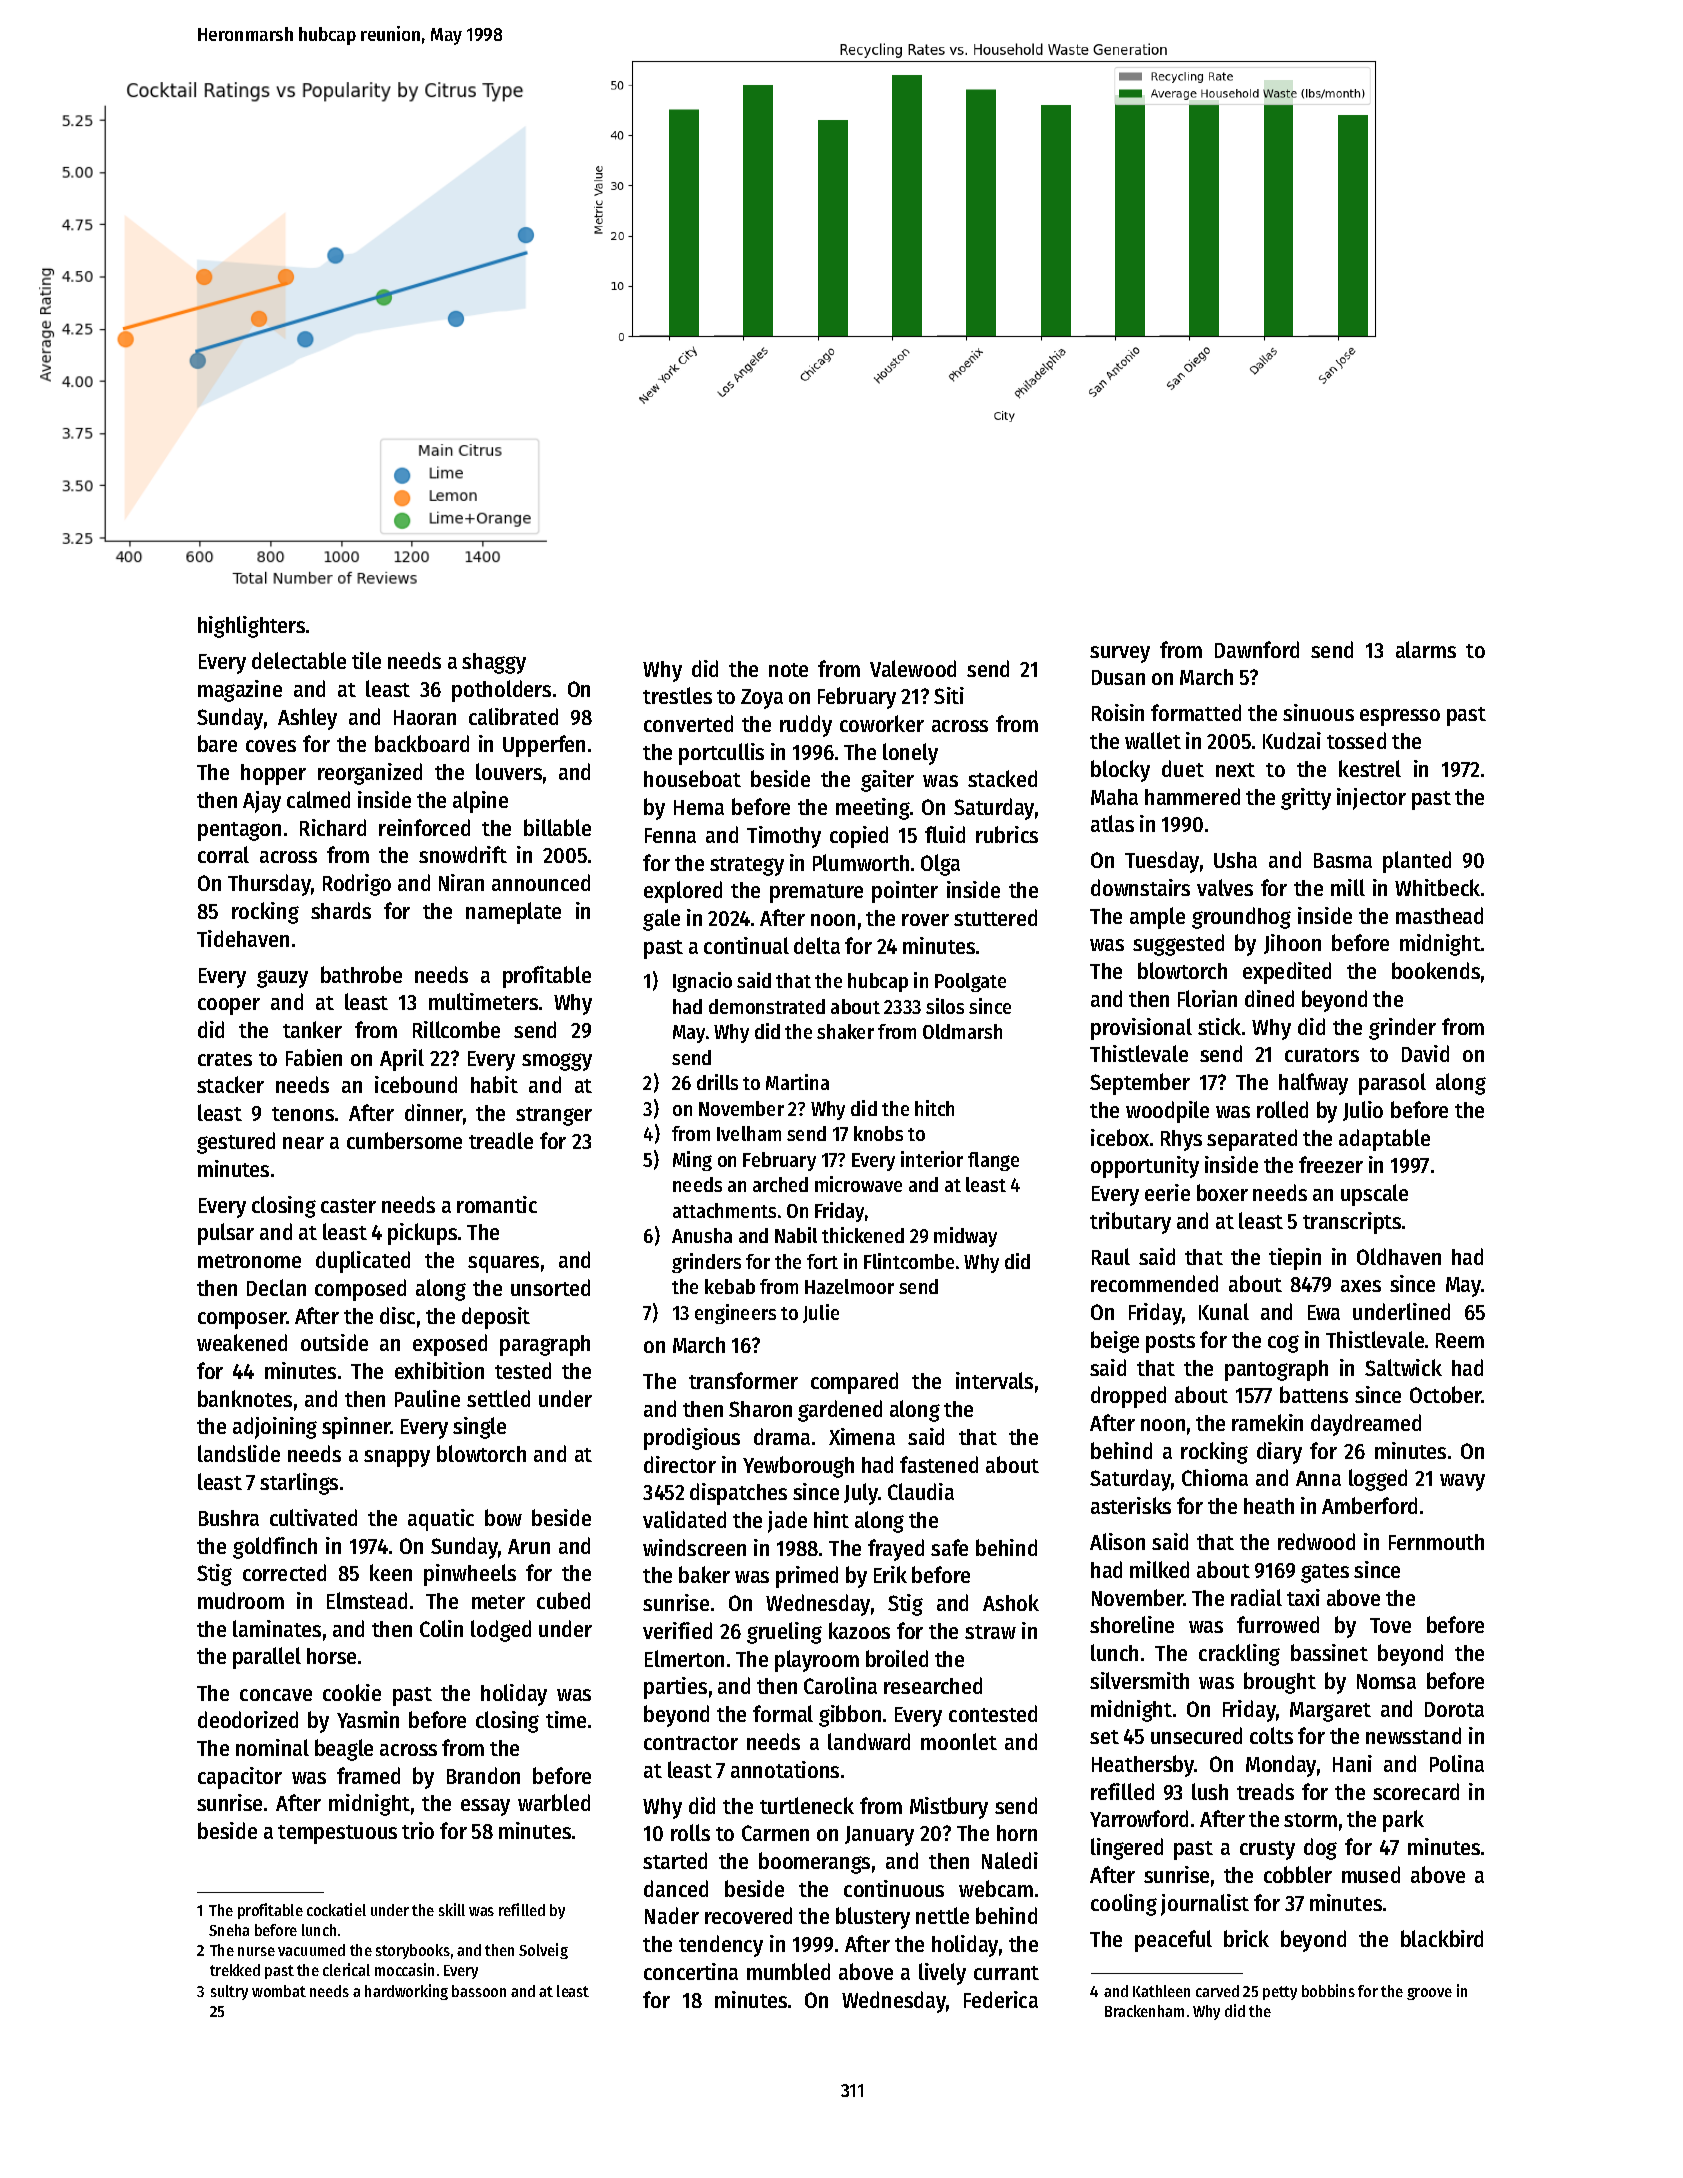 This document has width=1683, height=2178. What do you see at coordinates (1403, 1367) in the document?
I see `Saltwick` at bounding box center [1403, 1367].
